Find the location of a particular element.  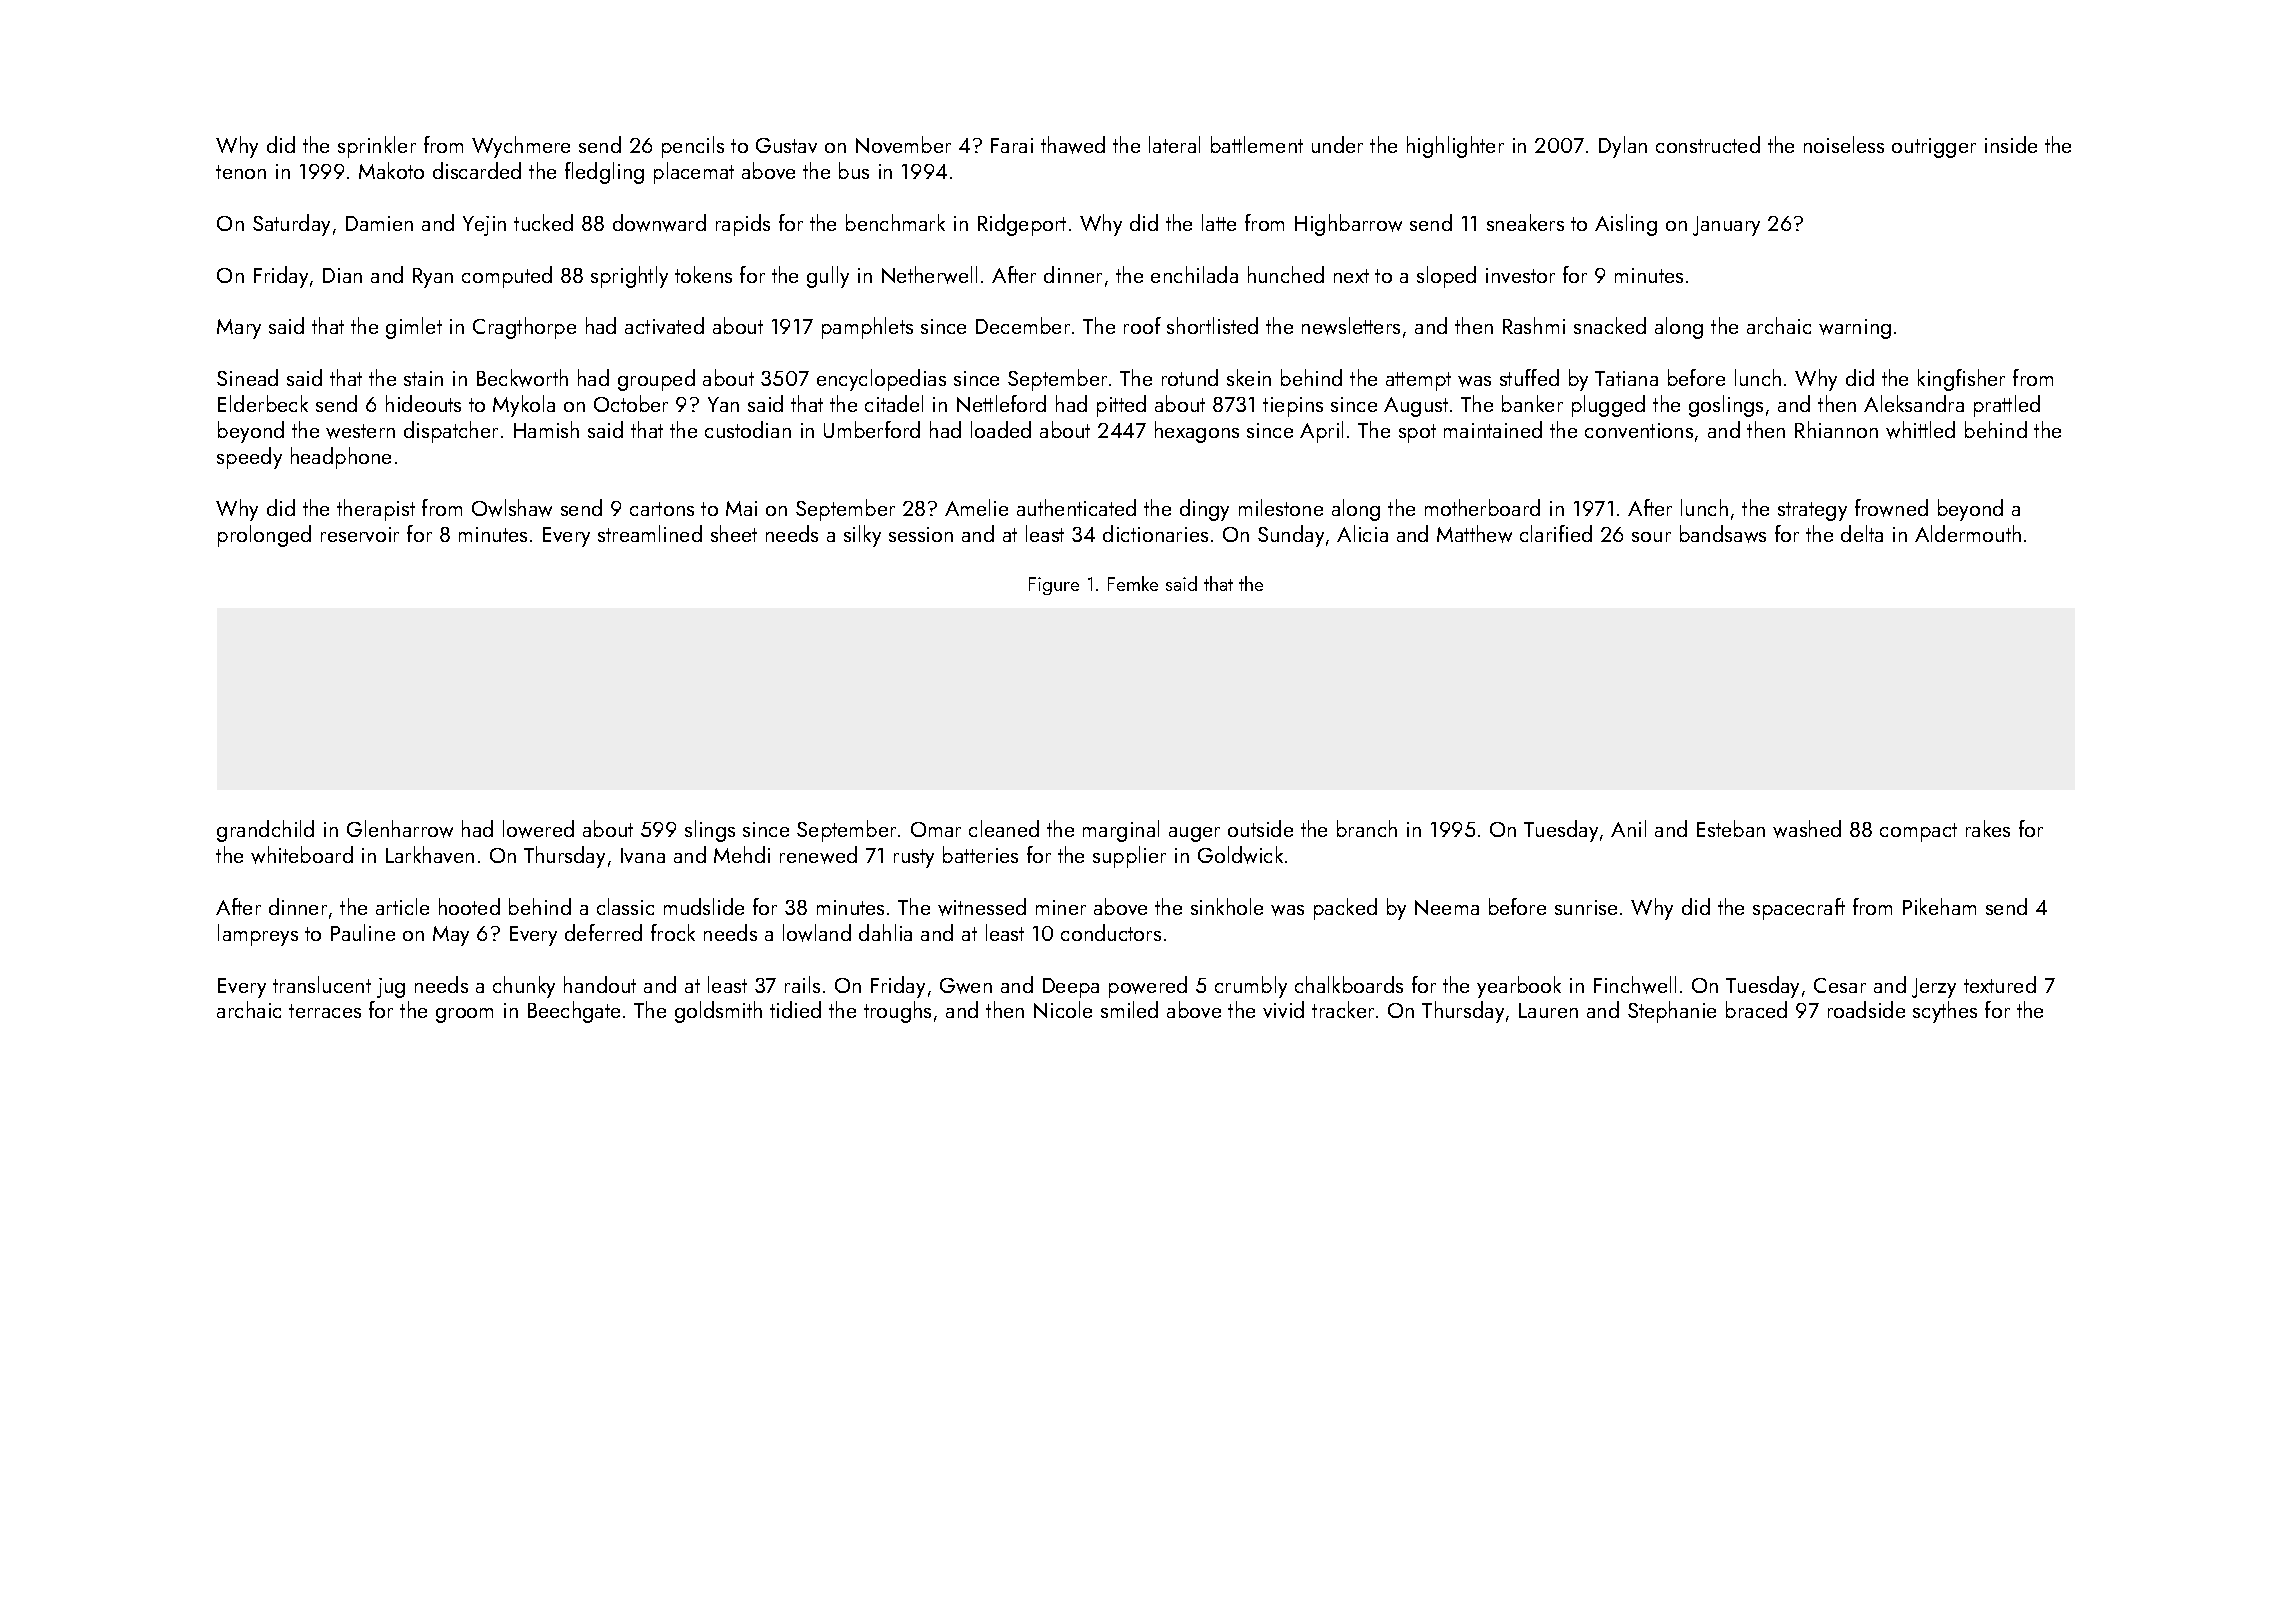

translucent is located at coordinates (322, 984).
